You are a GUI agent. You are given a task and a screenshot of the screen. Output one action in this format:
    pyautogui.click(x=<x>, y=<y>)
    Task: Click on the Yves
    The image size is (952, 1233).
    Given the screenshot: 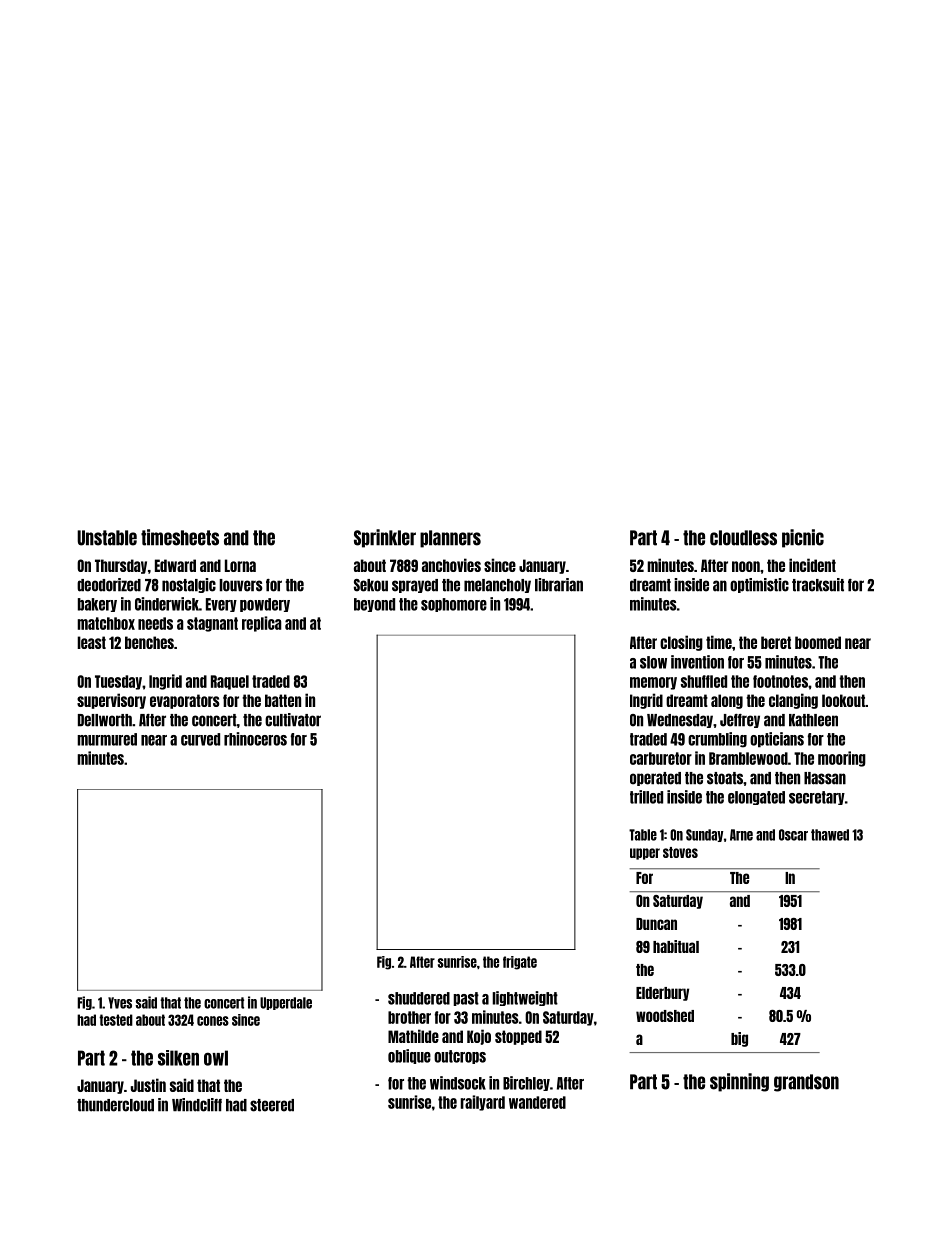 What is the action you would take?
    pyautogui.click(x=120, y=1003)
